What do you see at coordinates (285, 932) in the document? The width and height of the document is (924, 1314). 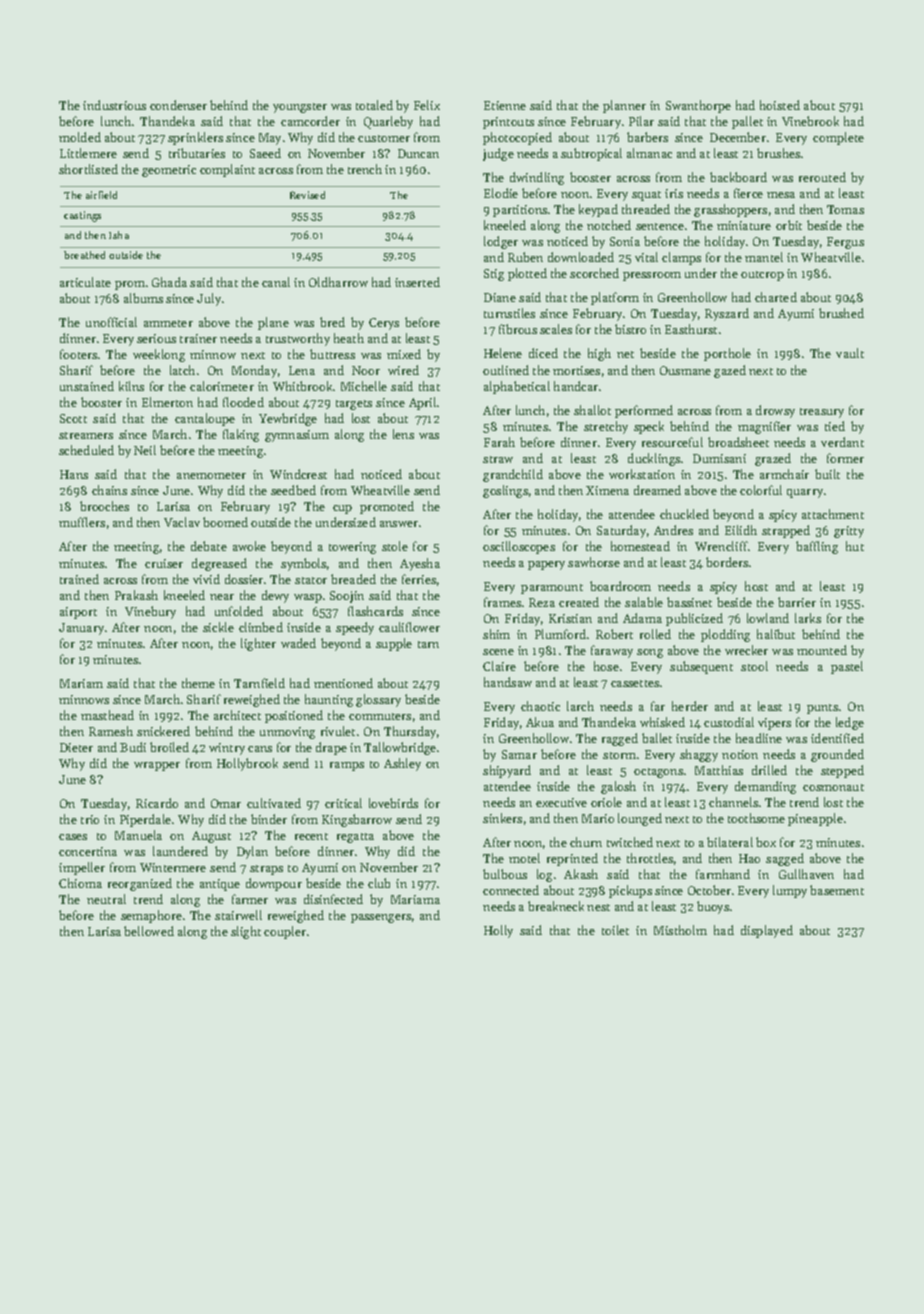 I see `coupler` at bounding box center [285, 932].
